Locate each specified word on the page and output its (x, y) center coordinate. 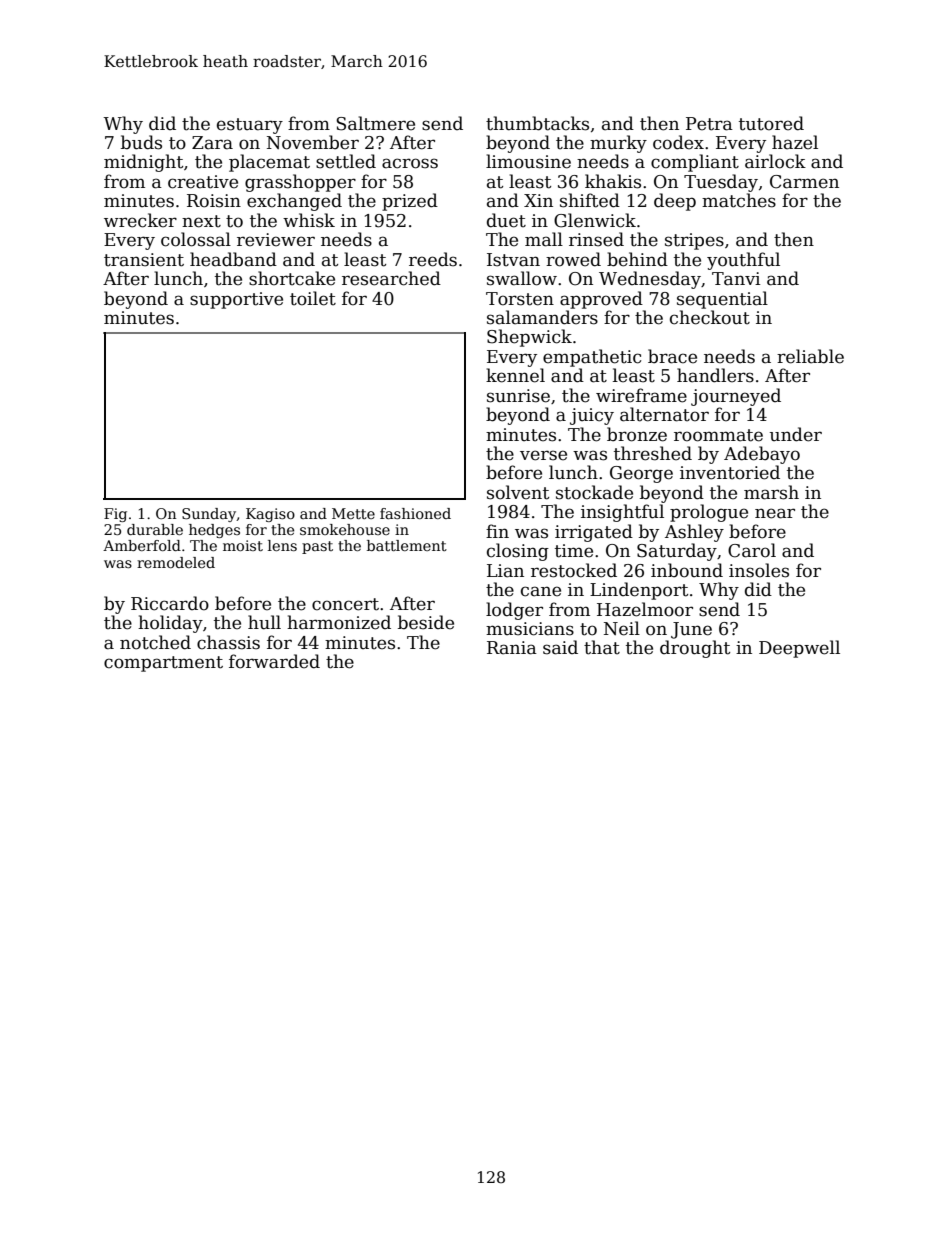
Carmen (804, 182)
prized (410, 202)
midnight (143, 163)
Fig (115, 515)
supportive (236, 300)
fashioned (415, 513)
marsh (771, 492)
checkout (710, 317)
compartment (163, 664)
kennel (515, 375)
